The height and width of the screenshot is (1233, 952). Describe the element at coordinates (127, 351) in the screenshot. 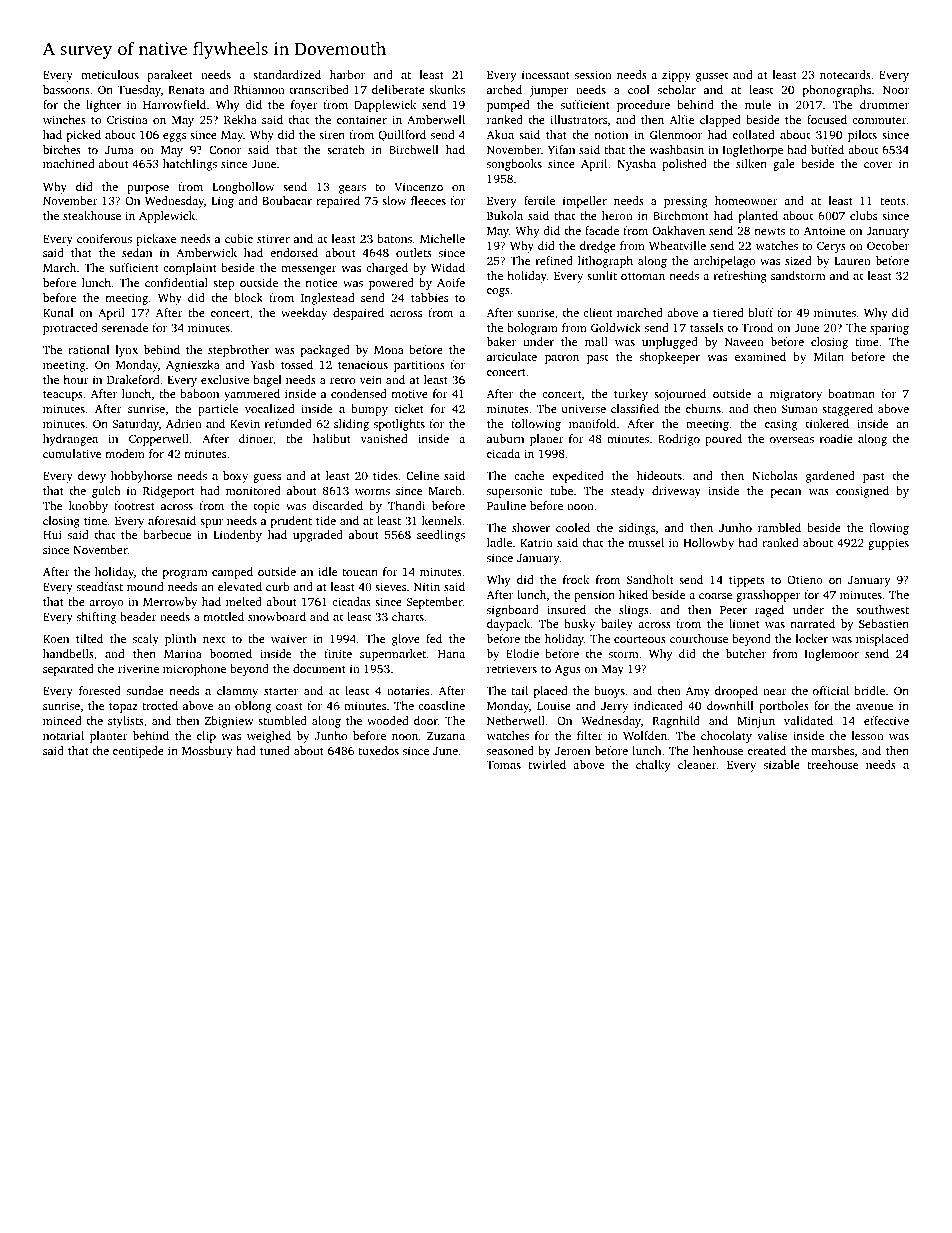

I see `lynx` at that location.
